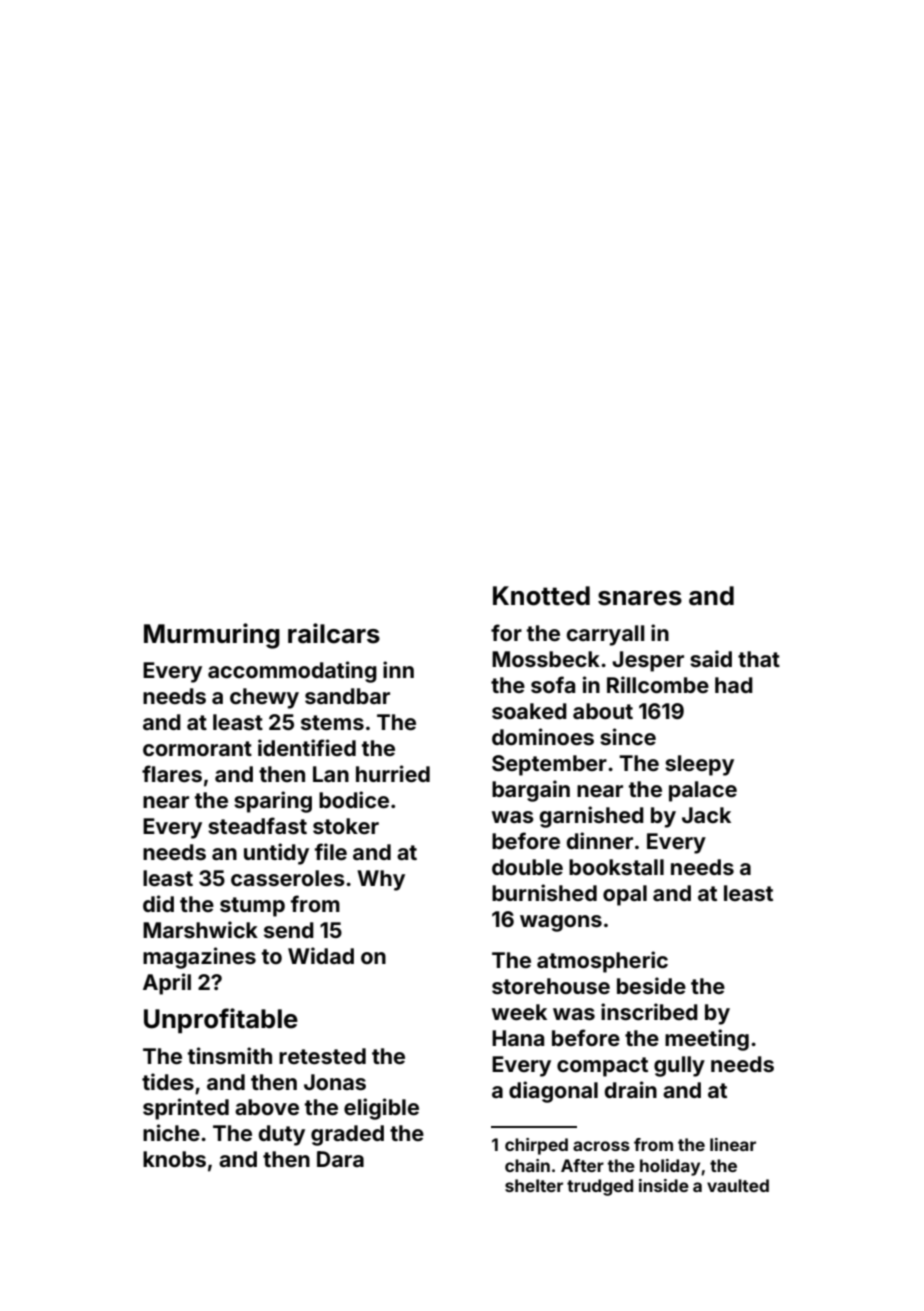 Image resolution: width=924 pixels, height=1311 pixels. Describe the element at coordinates (174, 1159) in the page. I see `knobs` at that location.
